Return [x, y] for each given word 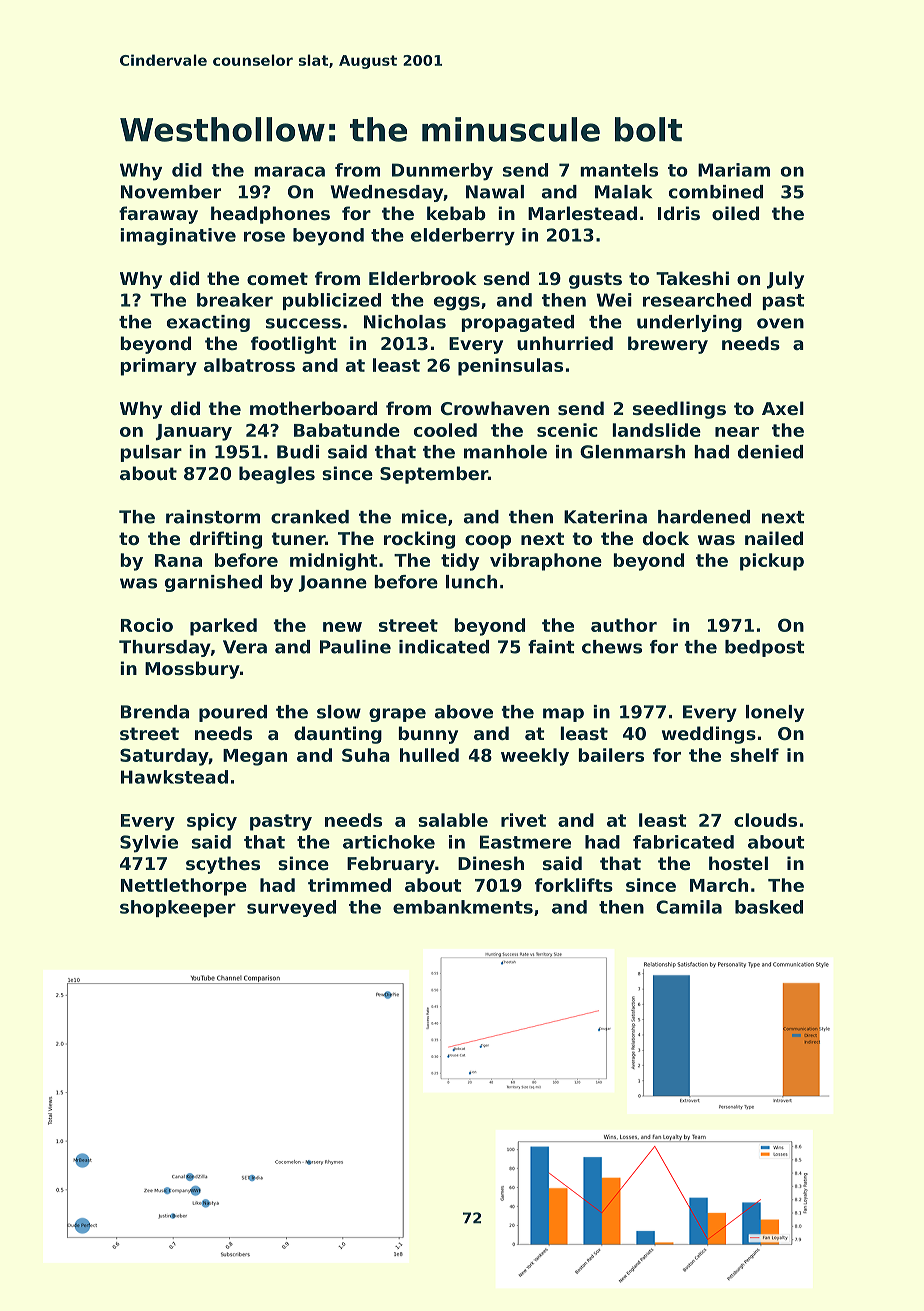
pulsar [151, 453]
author [624, 625]
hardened [704, 517]
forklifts [574, 885]
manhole [505, 452]
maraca [289, 171]
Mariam [734, 170]
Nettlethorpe [184, 887]
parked [223, 627]
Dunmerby [442, 172]
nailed [774, 538]
